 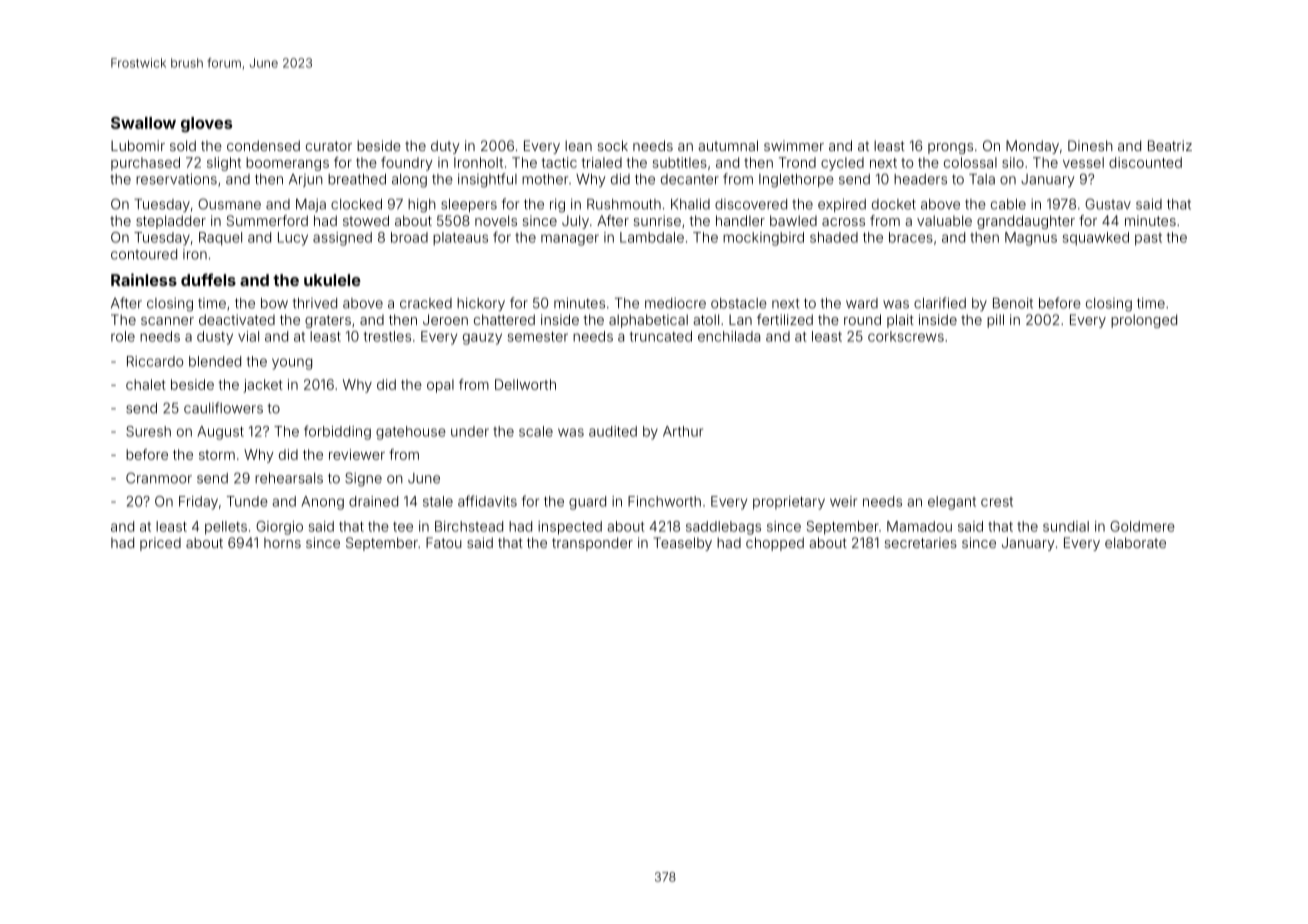 I want to click on Arthur, so click(x=683, y=431).
